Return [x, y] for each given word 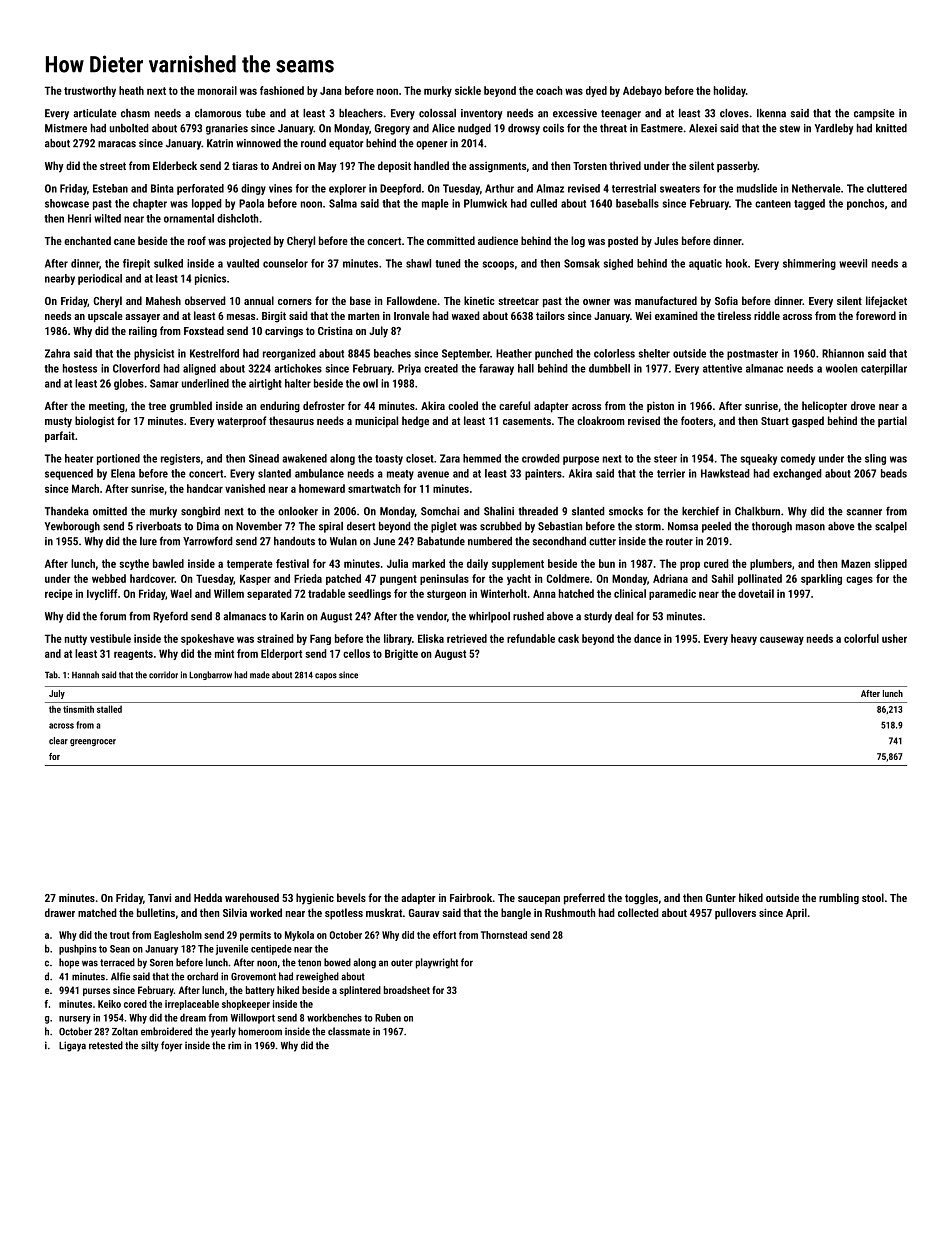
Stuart [775, 421]
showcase [67, 203]
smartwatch [374, 488]
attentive [722, 368]
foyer [171, 1046]
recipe [59, 594]
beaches [392, 353]
